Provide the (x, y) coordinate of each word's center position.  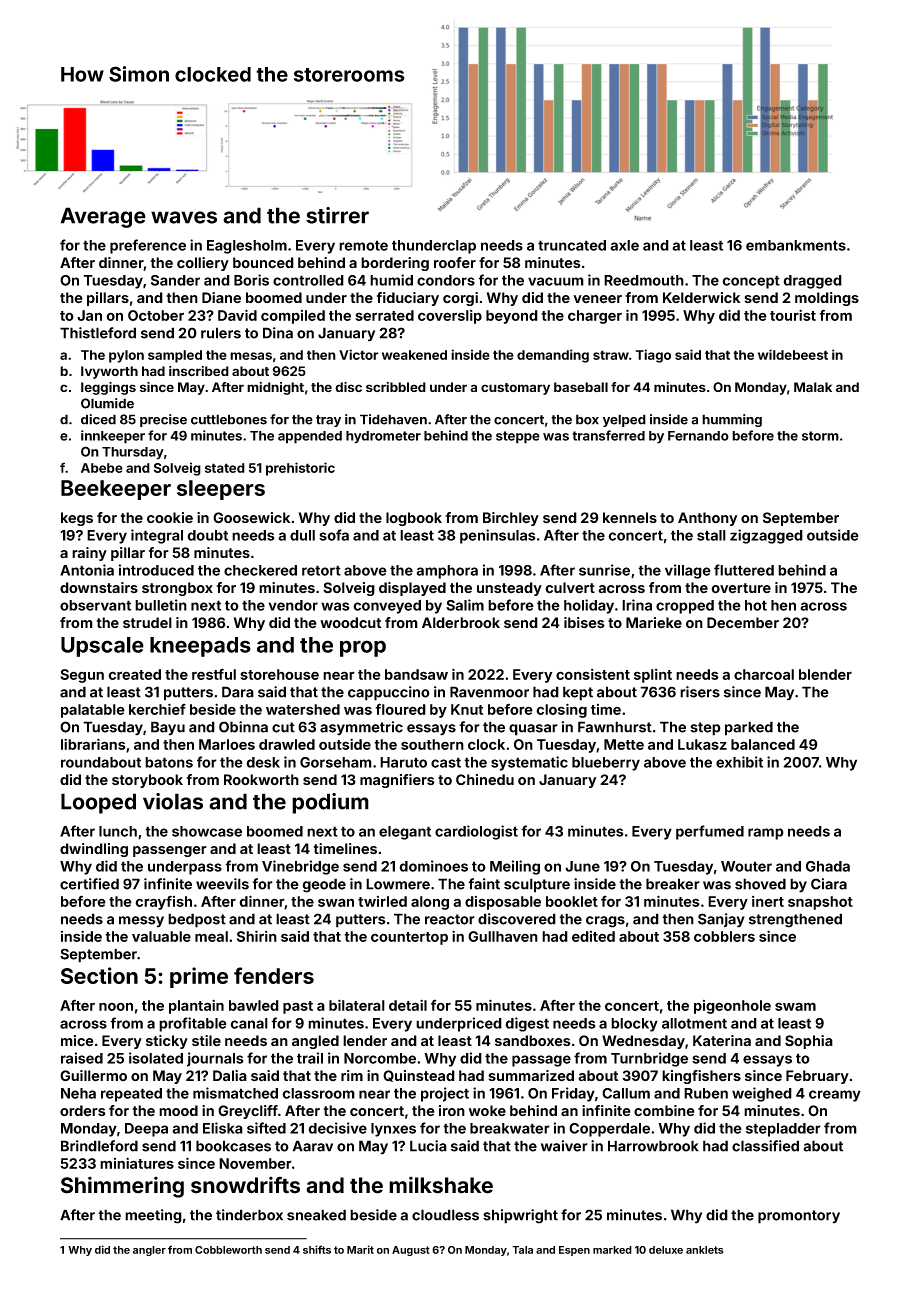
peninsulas (497, 536)
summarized (531, 1076)
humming (732, 420)
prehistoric (300, 469)
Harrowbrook (653, 1146)
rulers (221, 333)
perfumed (710, 832)
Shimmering (122, 1187)
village (688, 571)
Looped (98, 803)
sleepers (221, 490)
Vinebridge (300, 867)
